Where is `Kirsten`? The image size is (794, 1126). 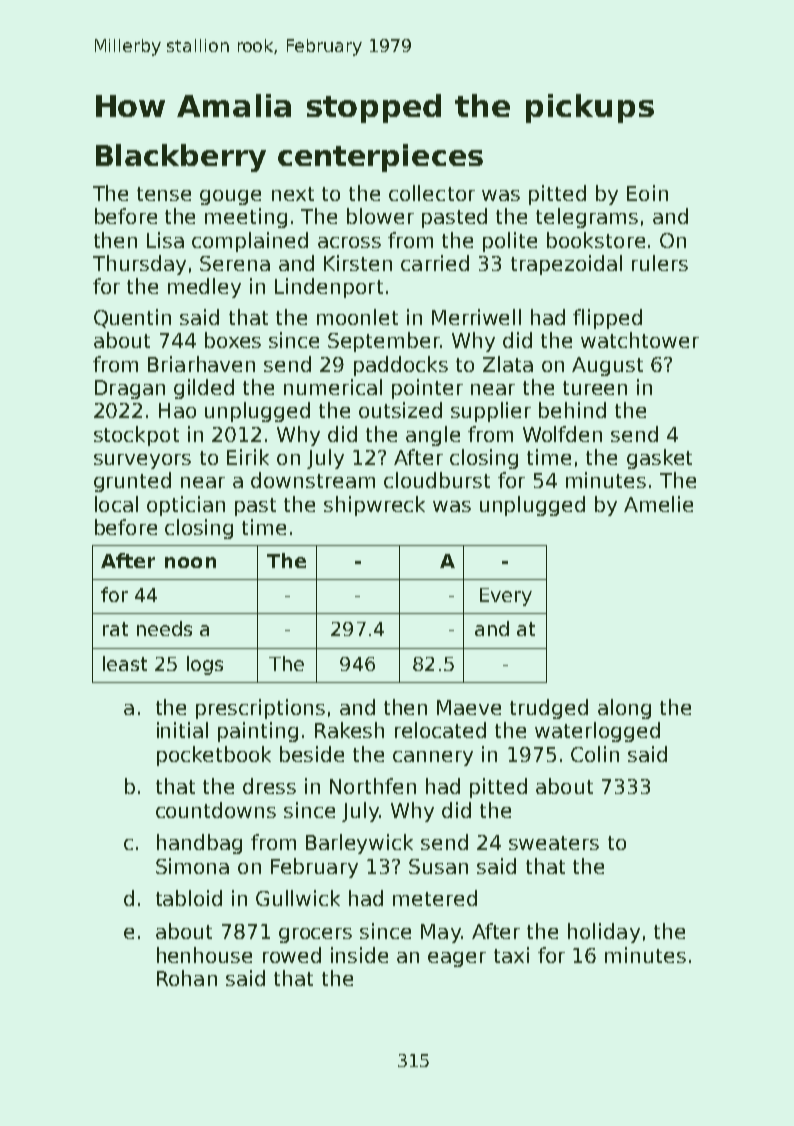 Kirsten is located at coordinates (358, 263).
